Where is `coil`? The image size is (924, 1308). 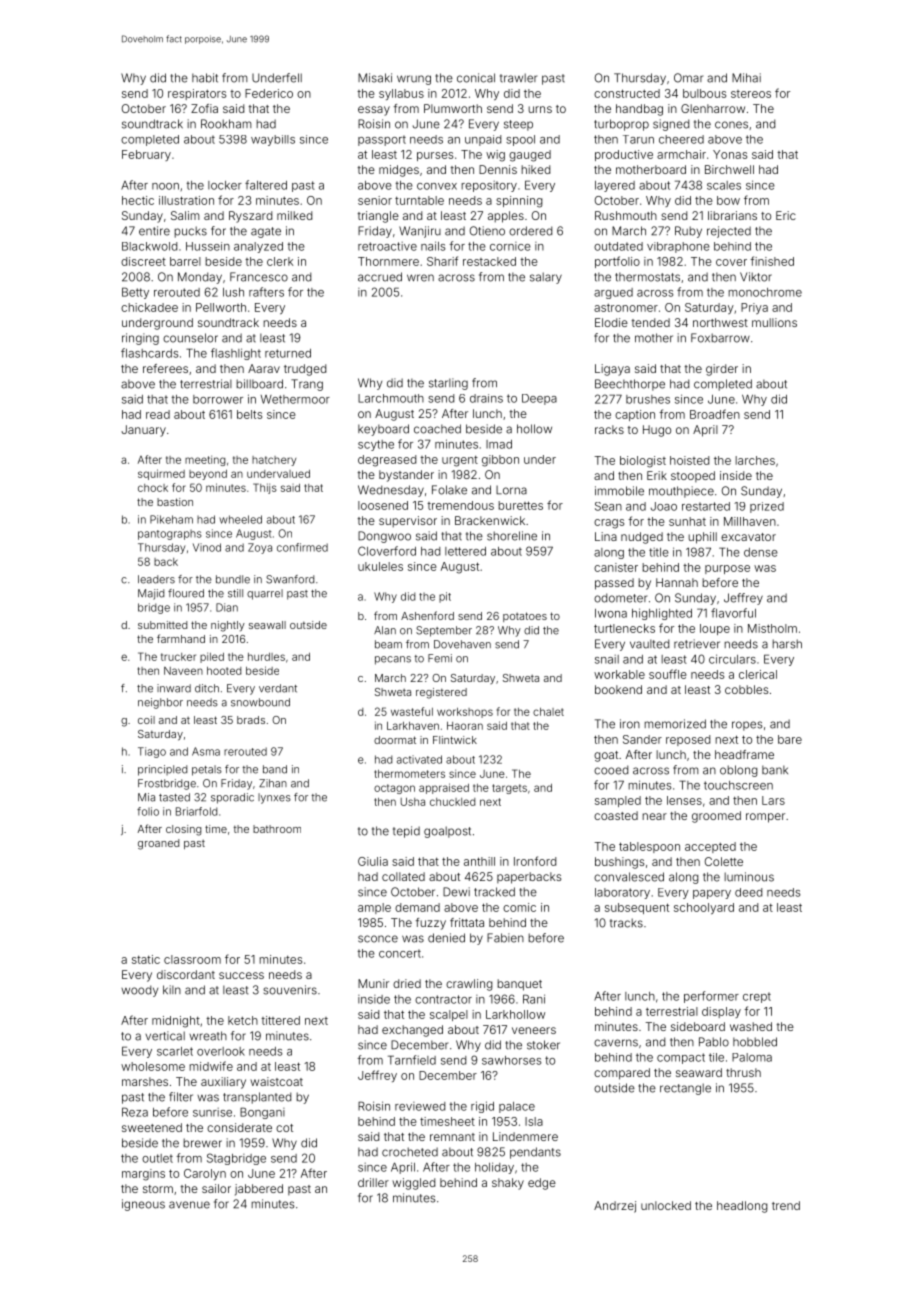
coil is located at coordinates (146, 720).
